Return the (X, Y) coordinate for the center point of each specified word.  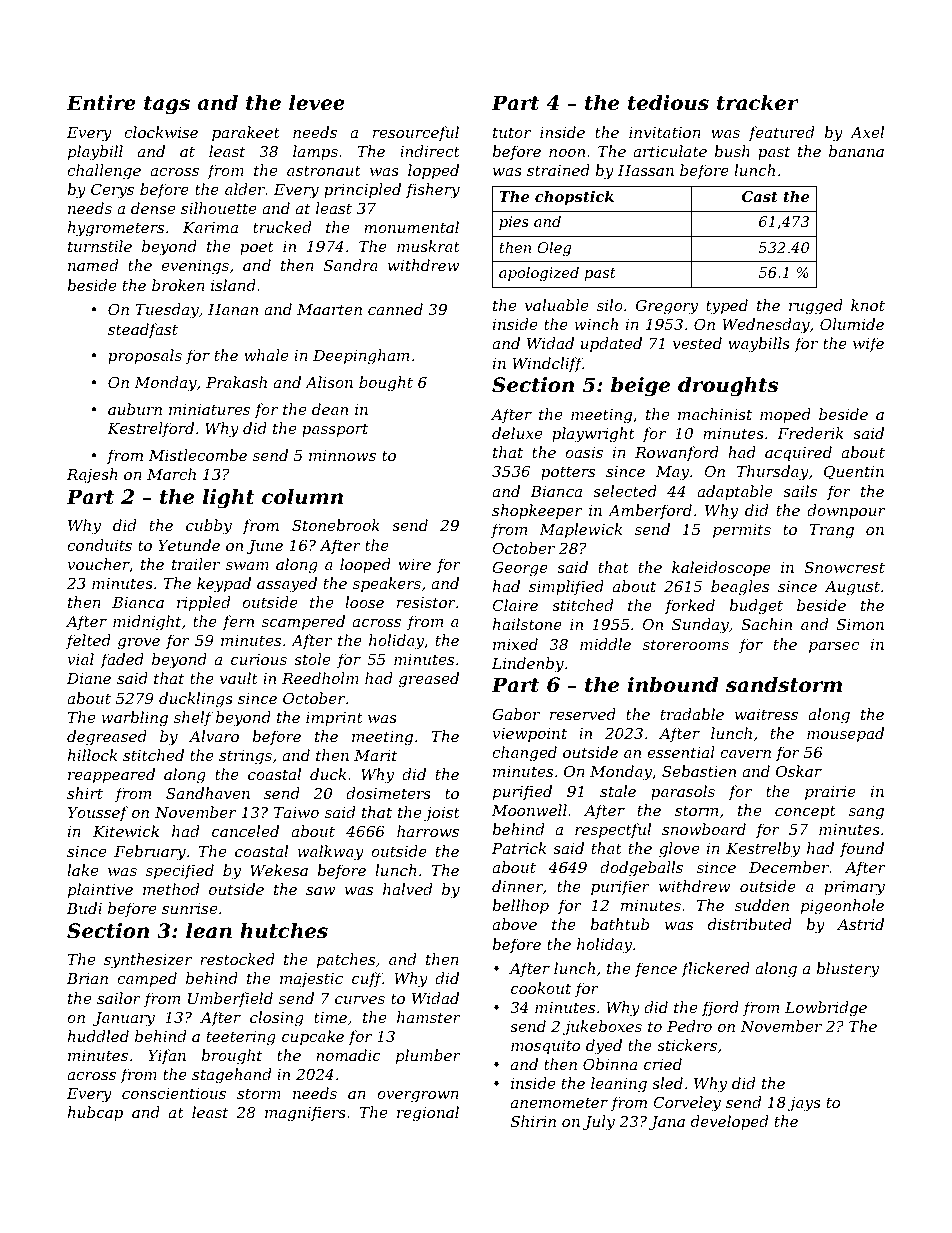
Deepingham (361, 357)
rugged (816, 307)
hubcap (95, 1113)
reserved (583, 714)
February (150, 853)
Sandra (351, 265)
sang (866, 814)
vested (697, 343)
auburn (135, 409)
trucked (282, 227)
